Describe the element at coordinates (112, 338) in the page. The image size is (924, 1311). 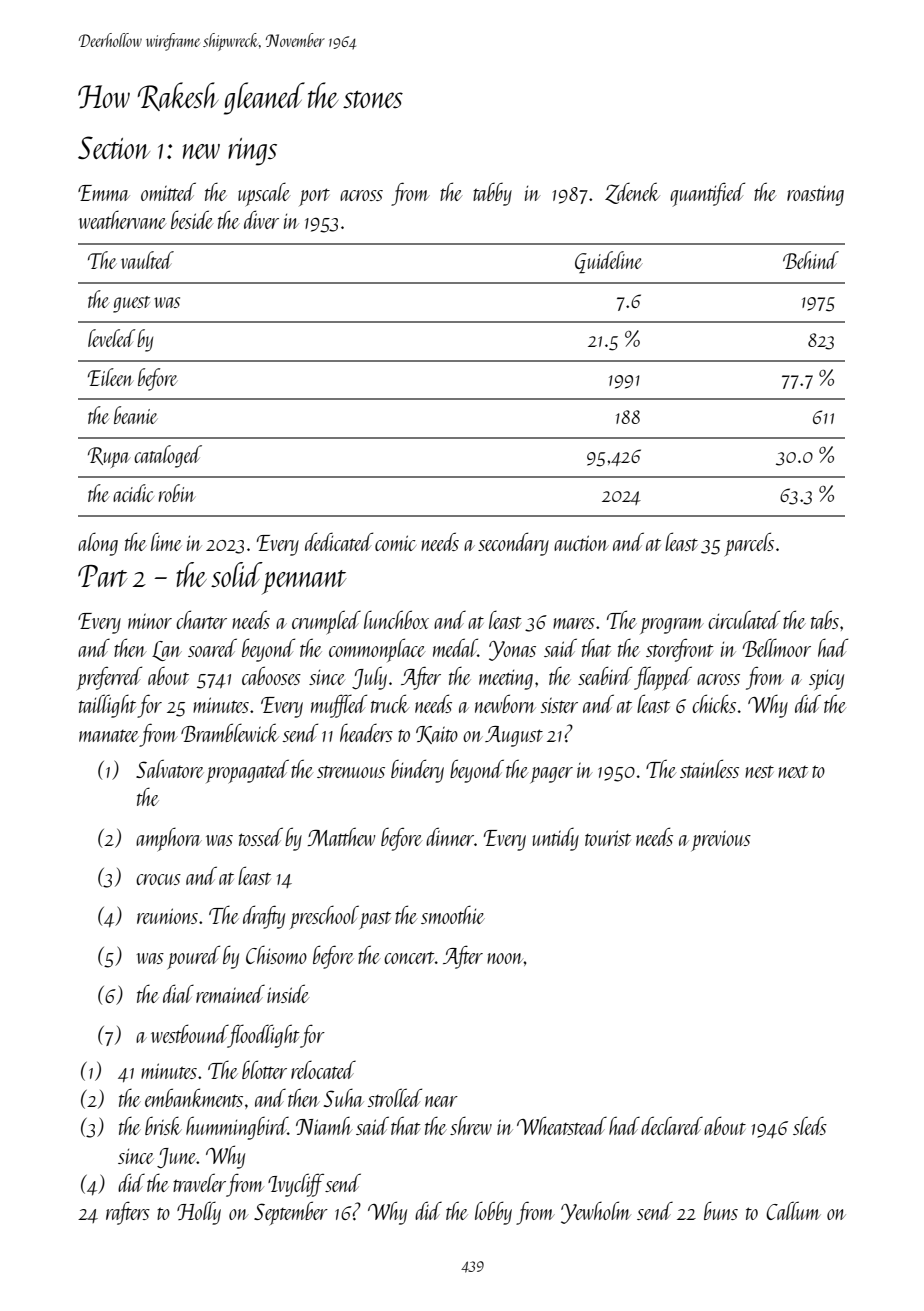
I see `leveled` at that location.
